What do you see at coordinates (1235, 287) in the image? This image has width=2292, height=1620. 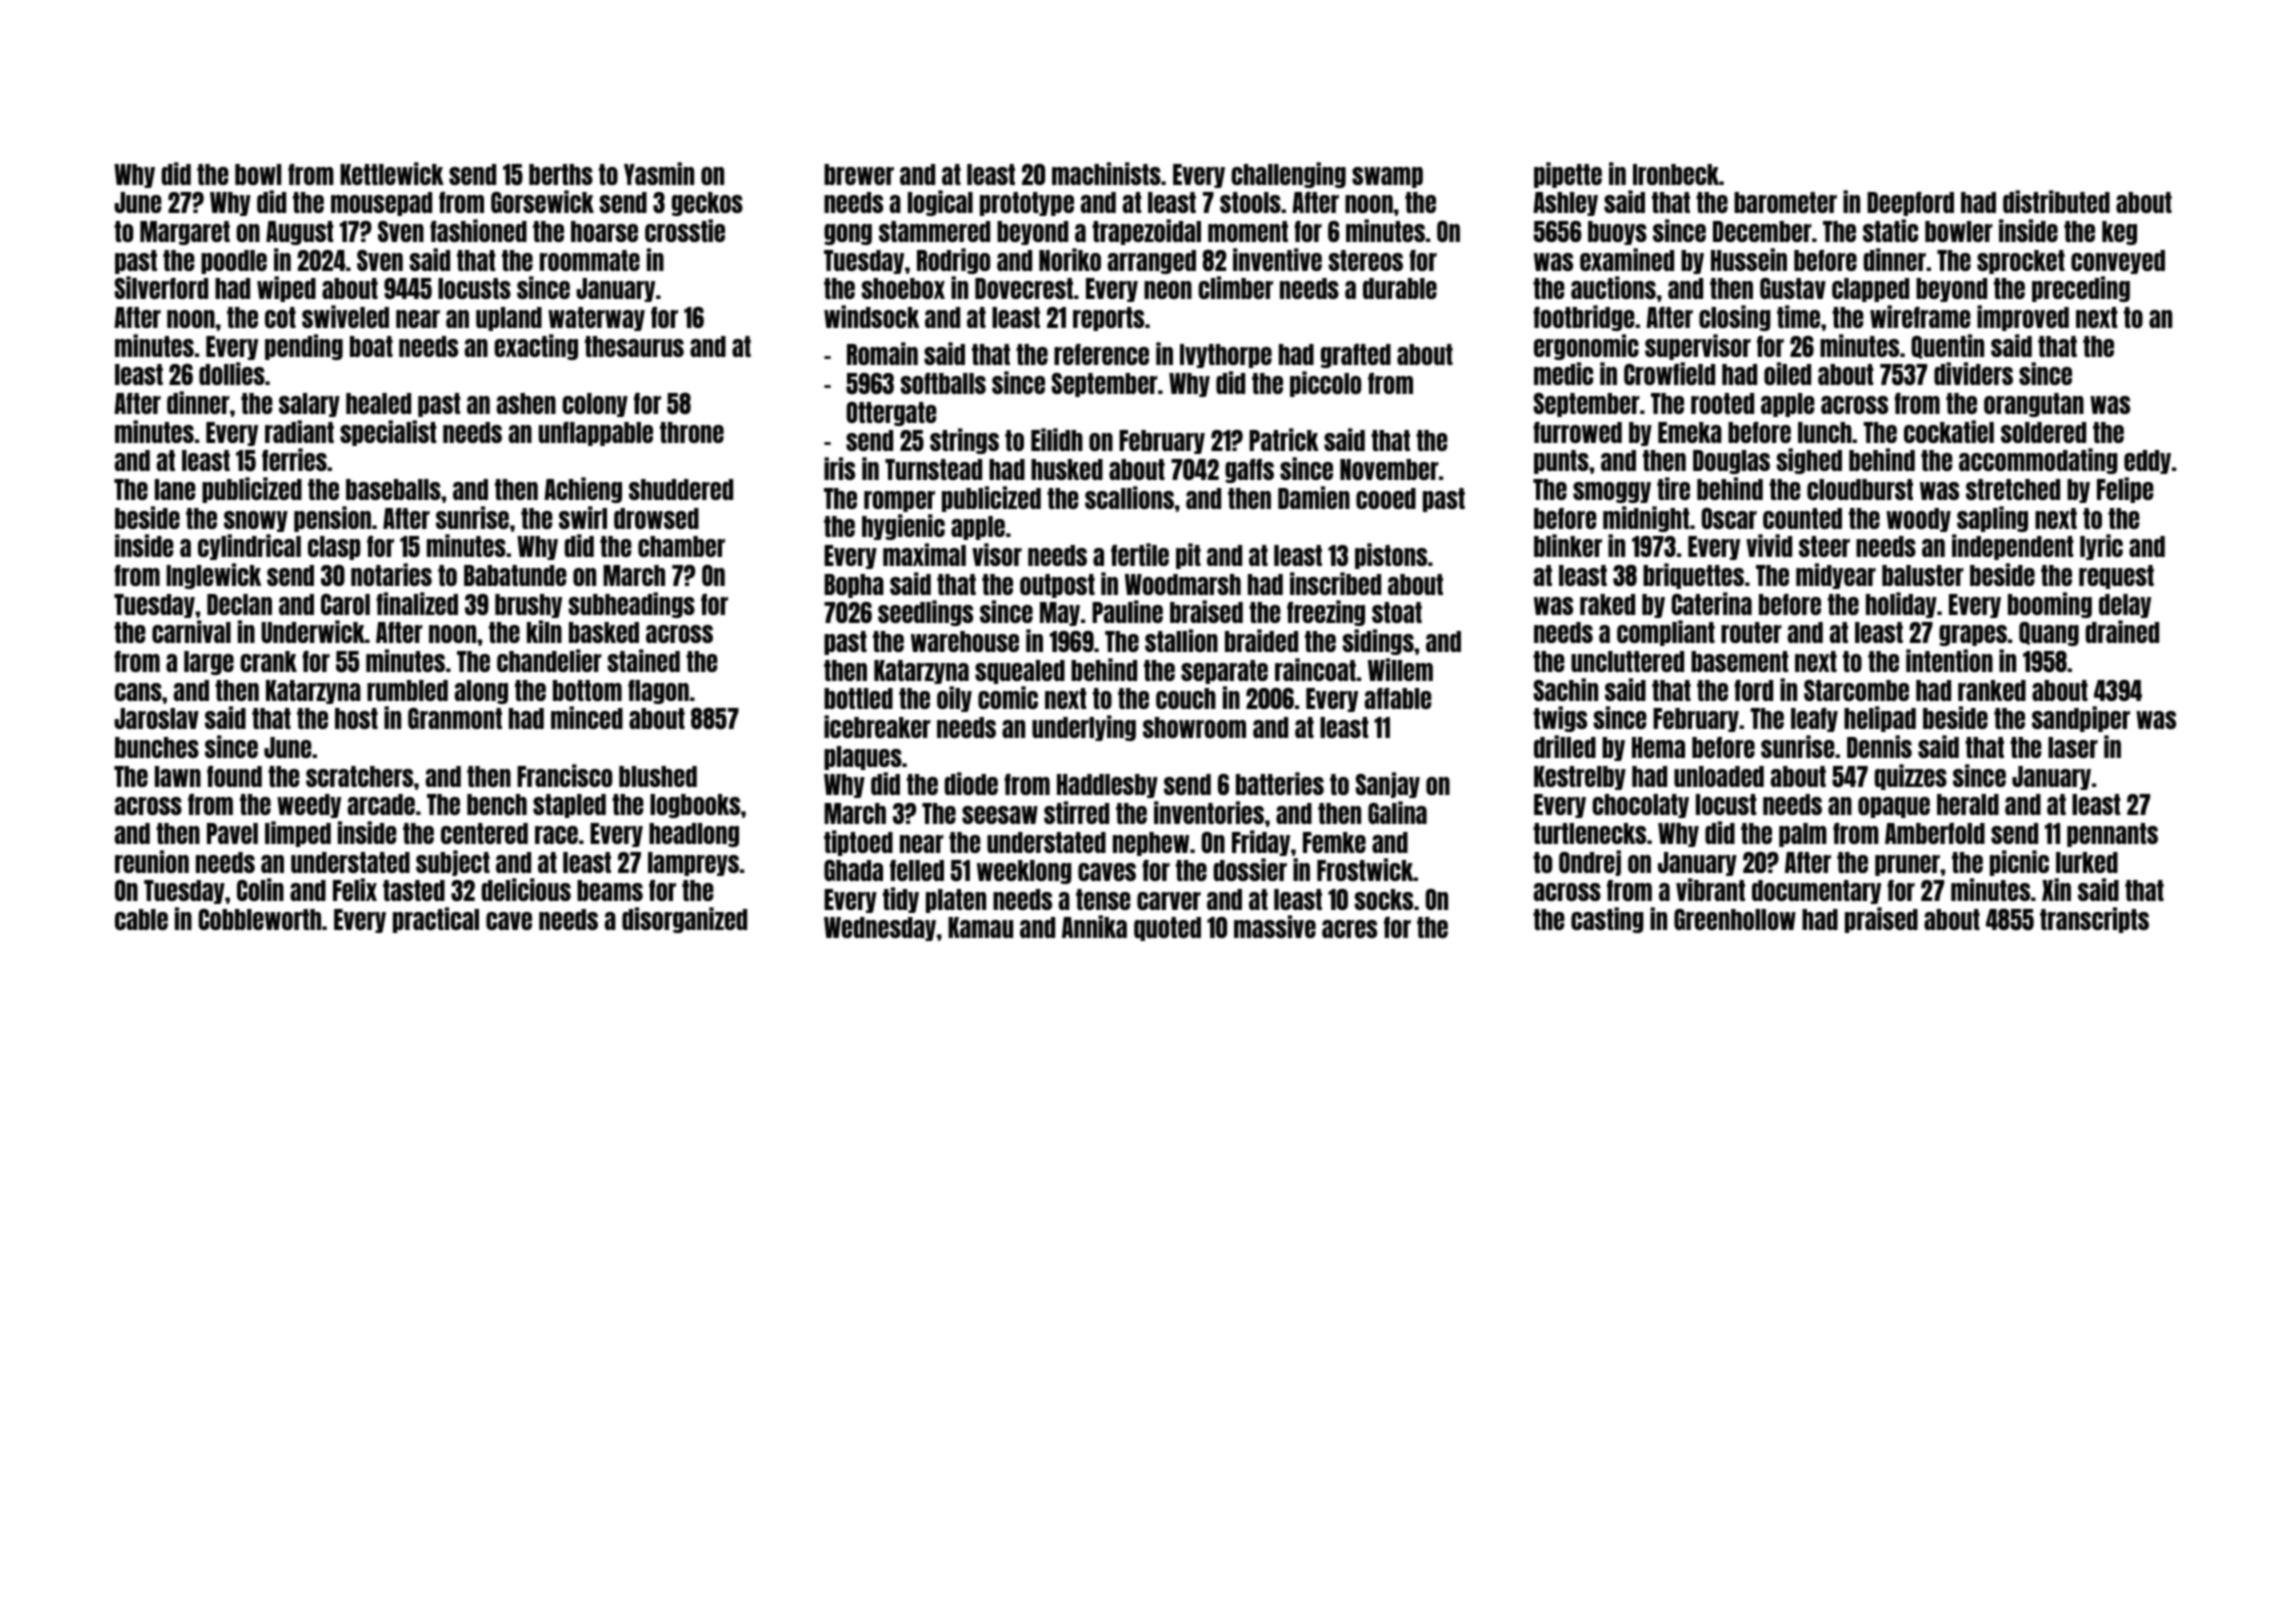 I see `climber` at bounding box center [1235, 287].
